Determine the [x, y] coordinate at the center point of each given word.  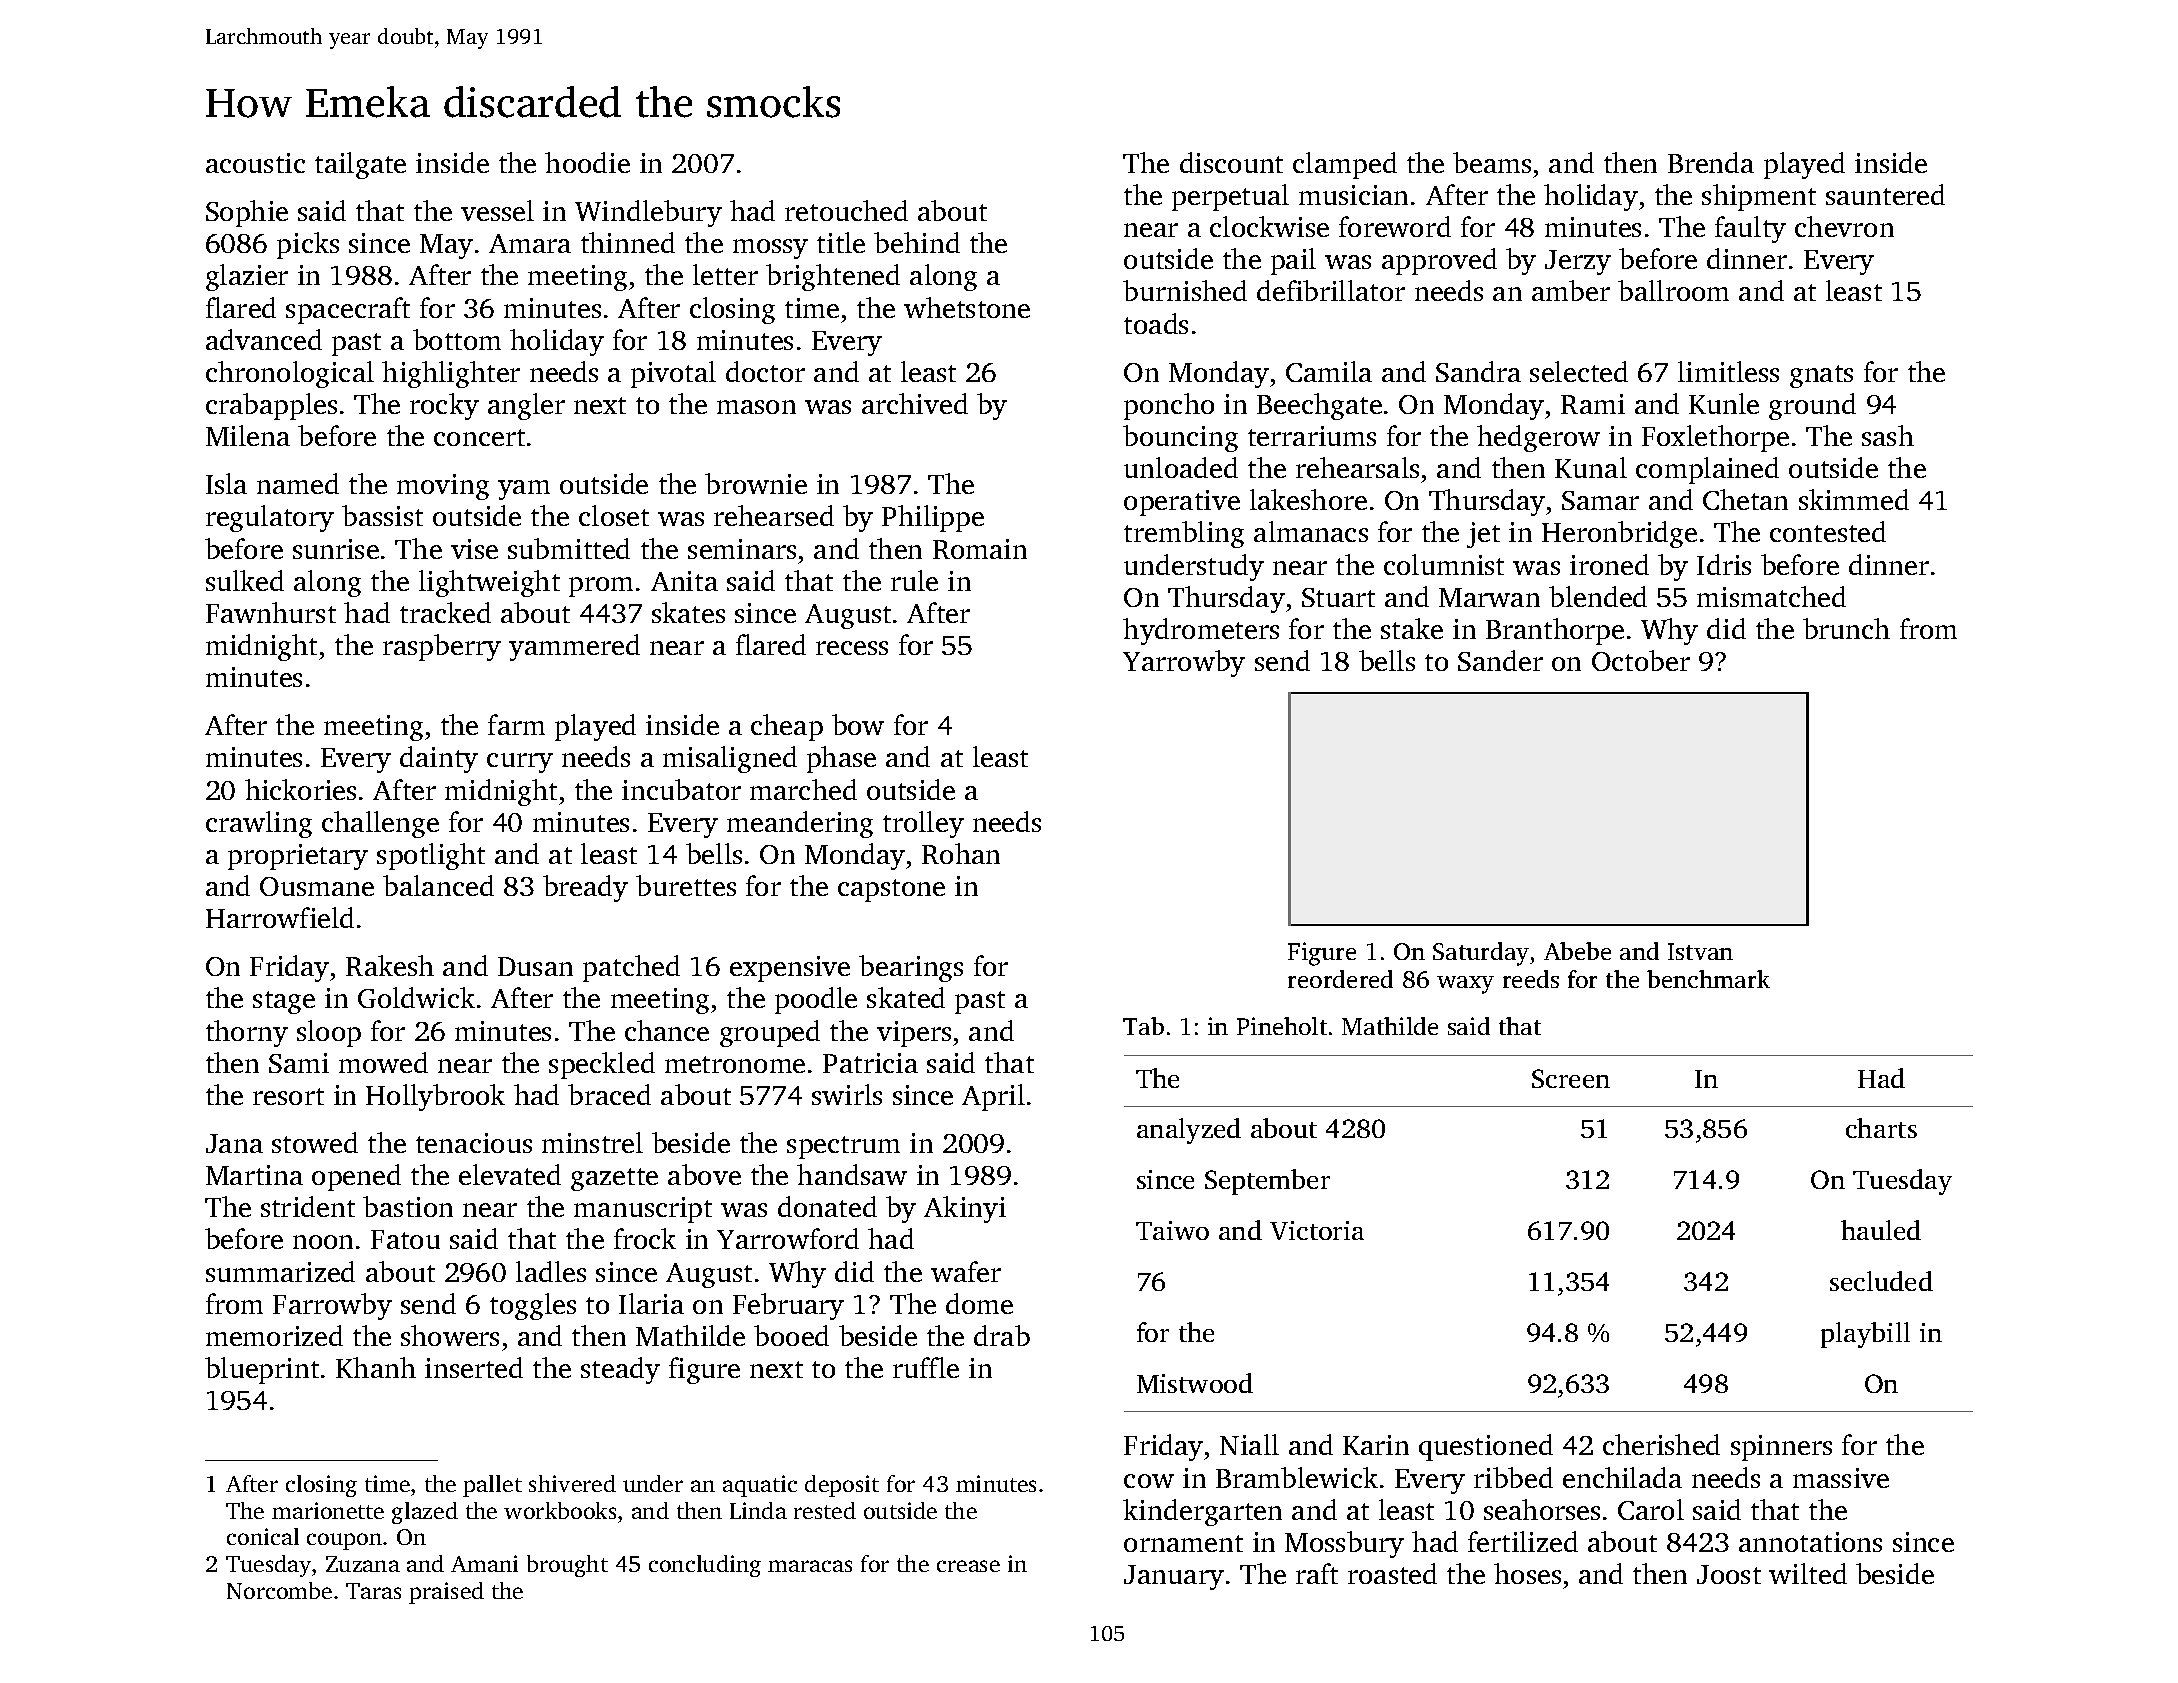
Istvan [1700, 951]
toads [1156, 323]
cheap [787, 727]
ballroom [1673, 290]
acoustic [255, 163]
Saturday [1481, 954]
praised [446, 1593]
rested [825, 1510]
